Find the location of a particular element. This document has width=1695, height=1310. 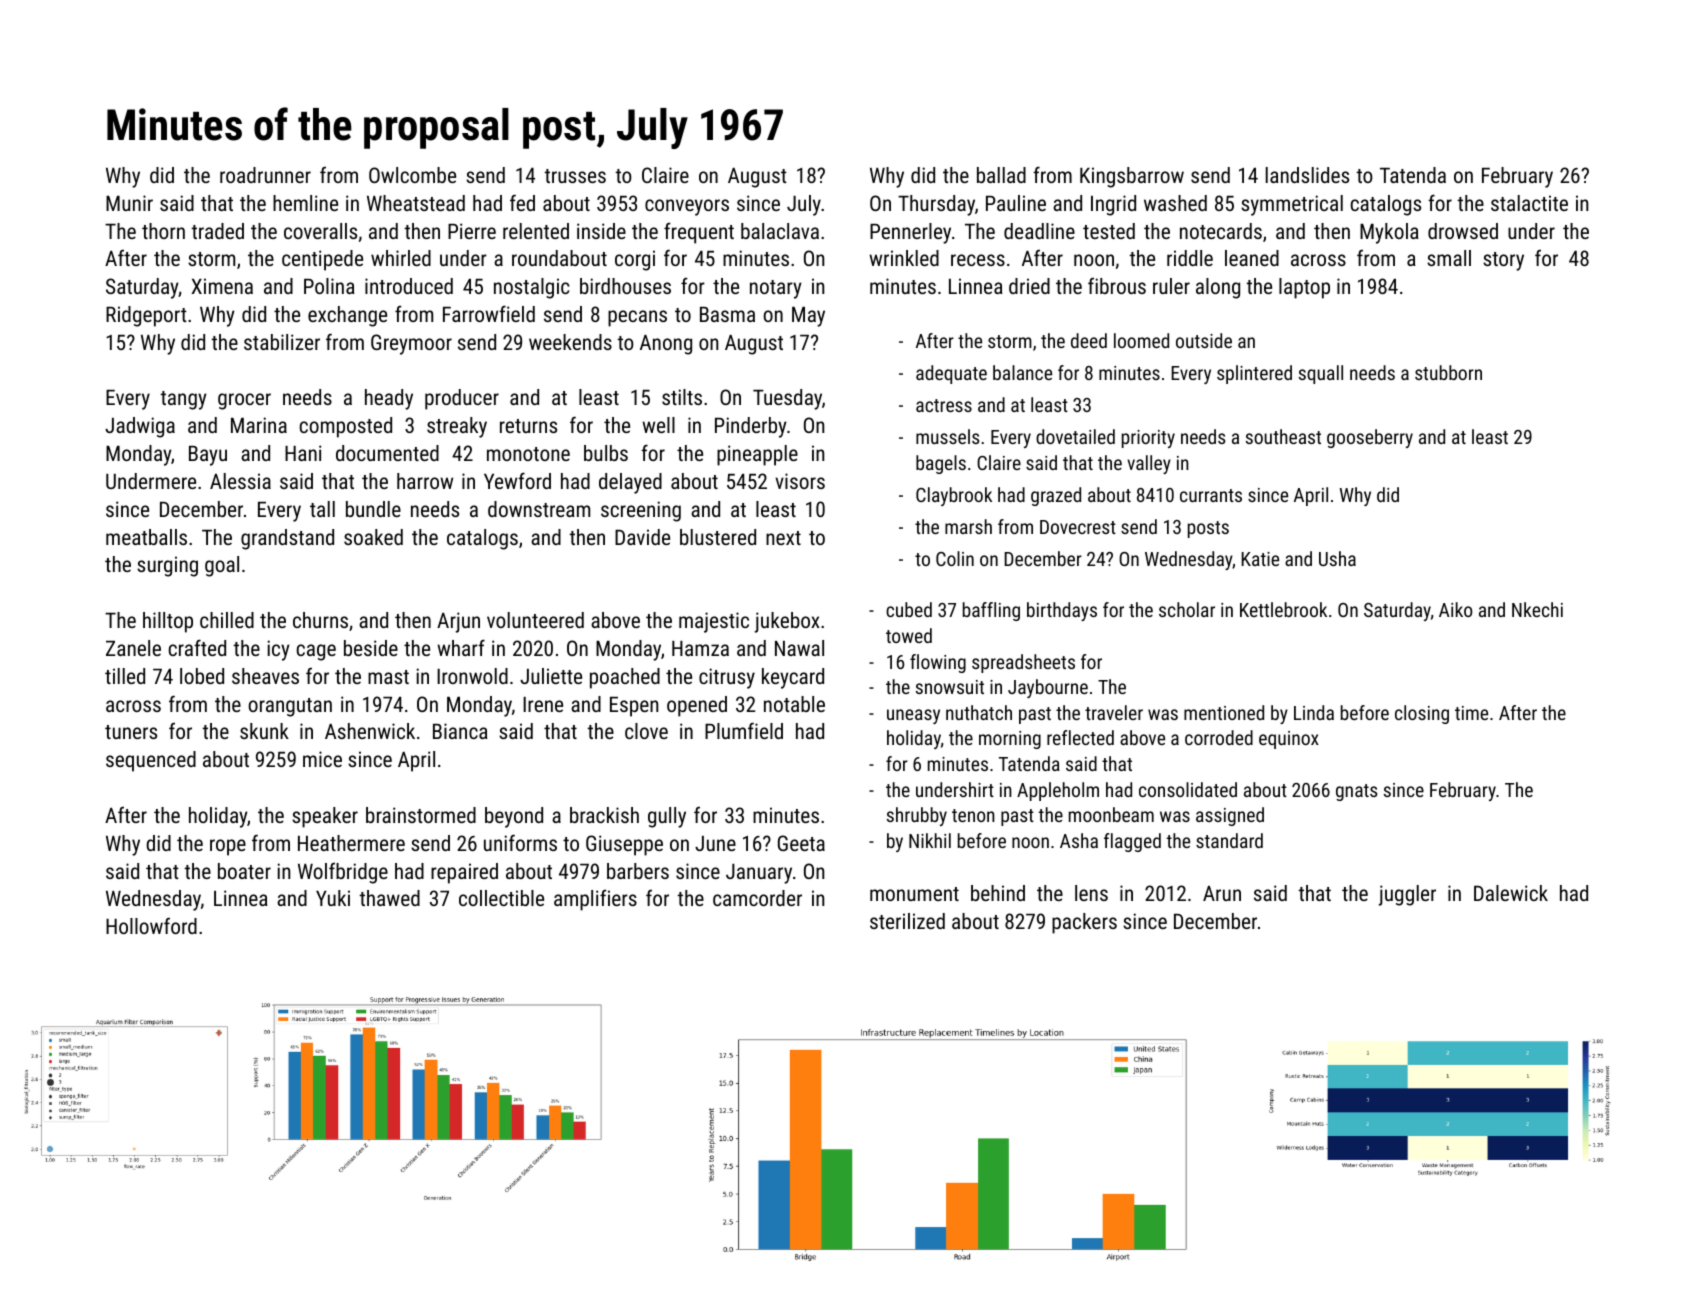

sterilized is located at coordinates (907, 921).
